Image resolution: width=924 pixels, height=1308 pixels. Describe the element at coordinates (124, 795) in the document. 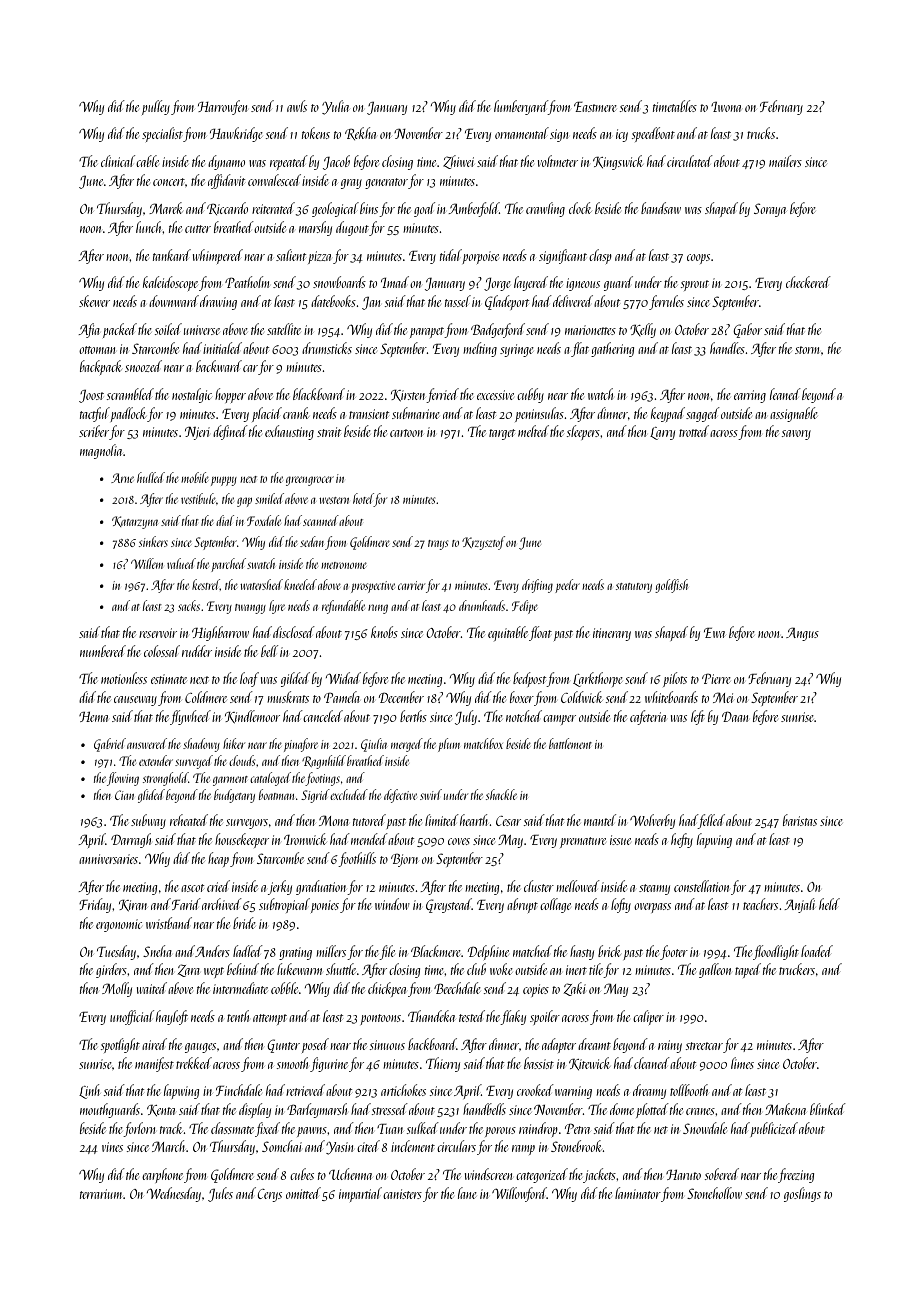

I see `Cian` at that location.
